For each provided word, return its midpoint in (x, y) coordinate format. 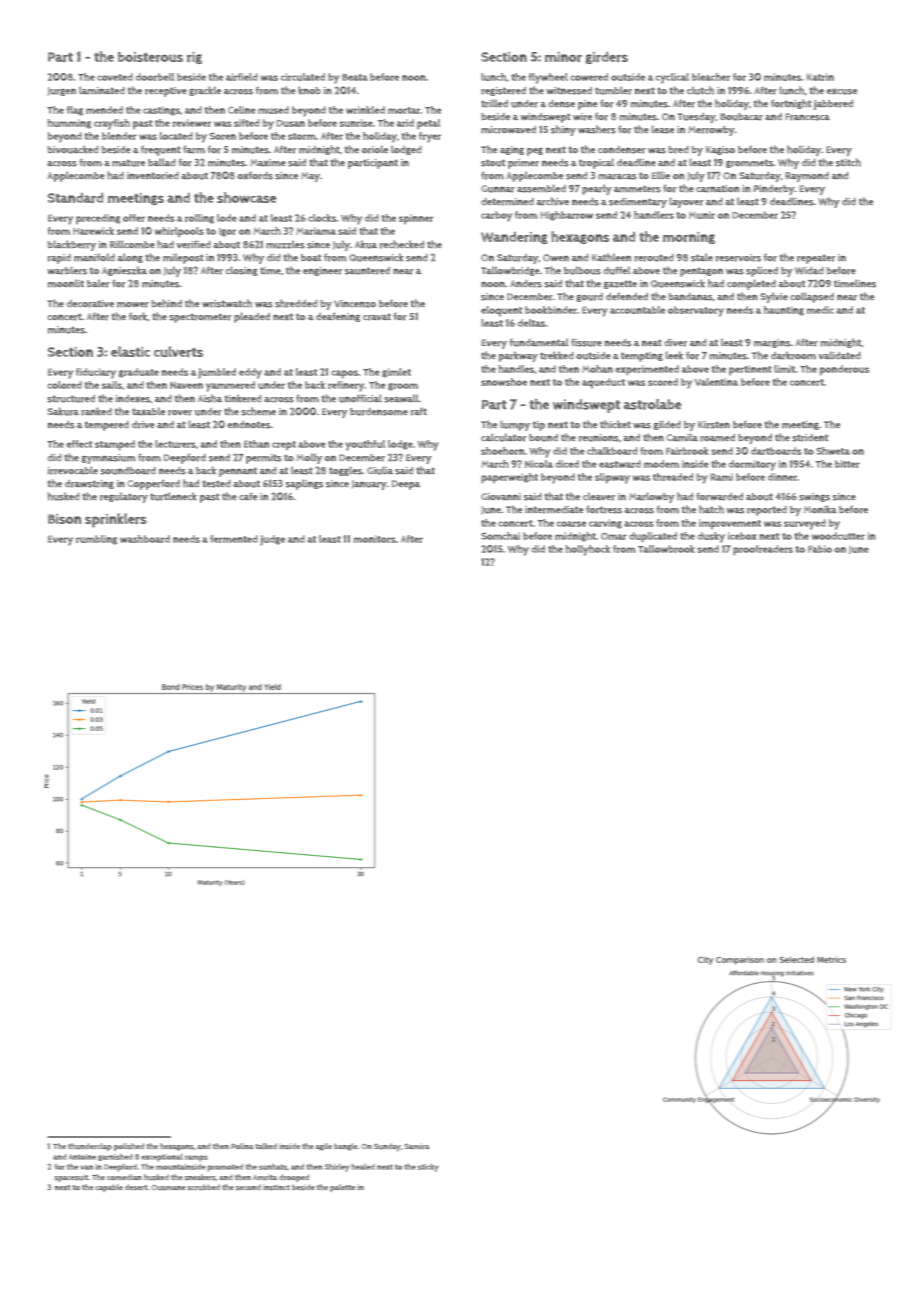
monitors (375, 539)
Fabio (820, 549)
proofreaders (763, 550)
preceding (98, 219)
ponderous (844, 370)
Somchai (500, 536)
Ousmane (169, 1188)
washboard (145, 539)
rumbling (96, 540)
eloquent (501, 311)
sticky (428, 1168)
